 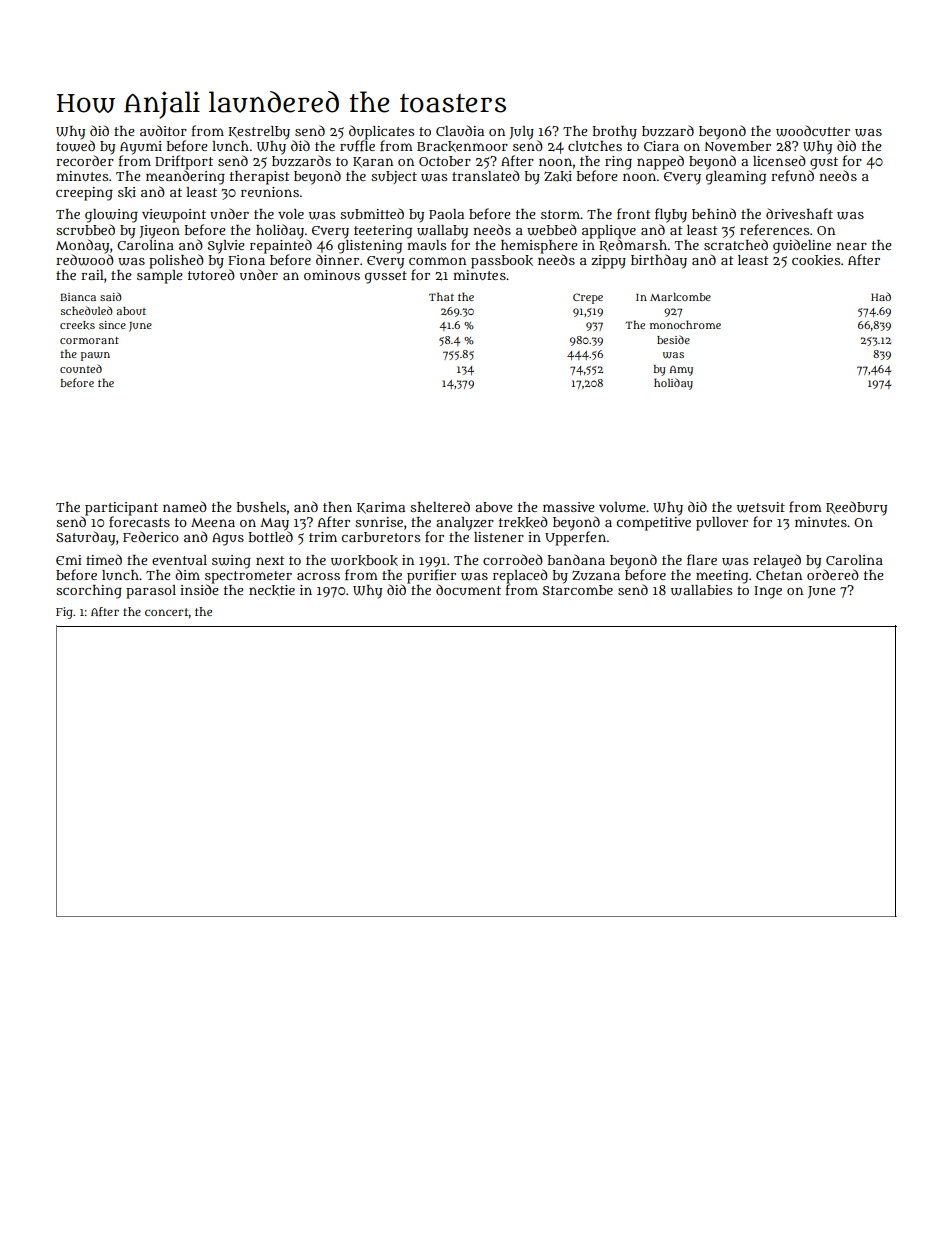 I want to click on Had, so click(x=881, y=296).
